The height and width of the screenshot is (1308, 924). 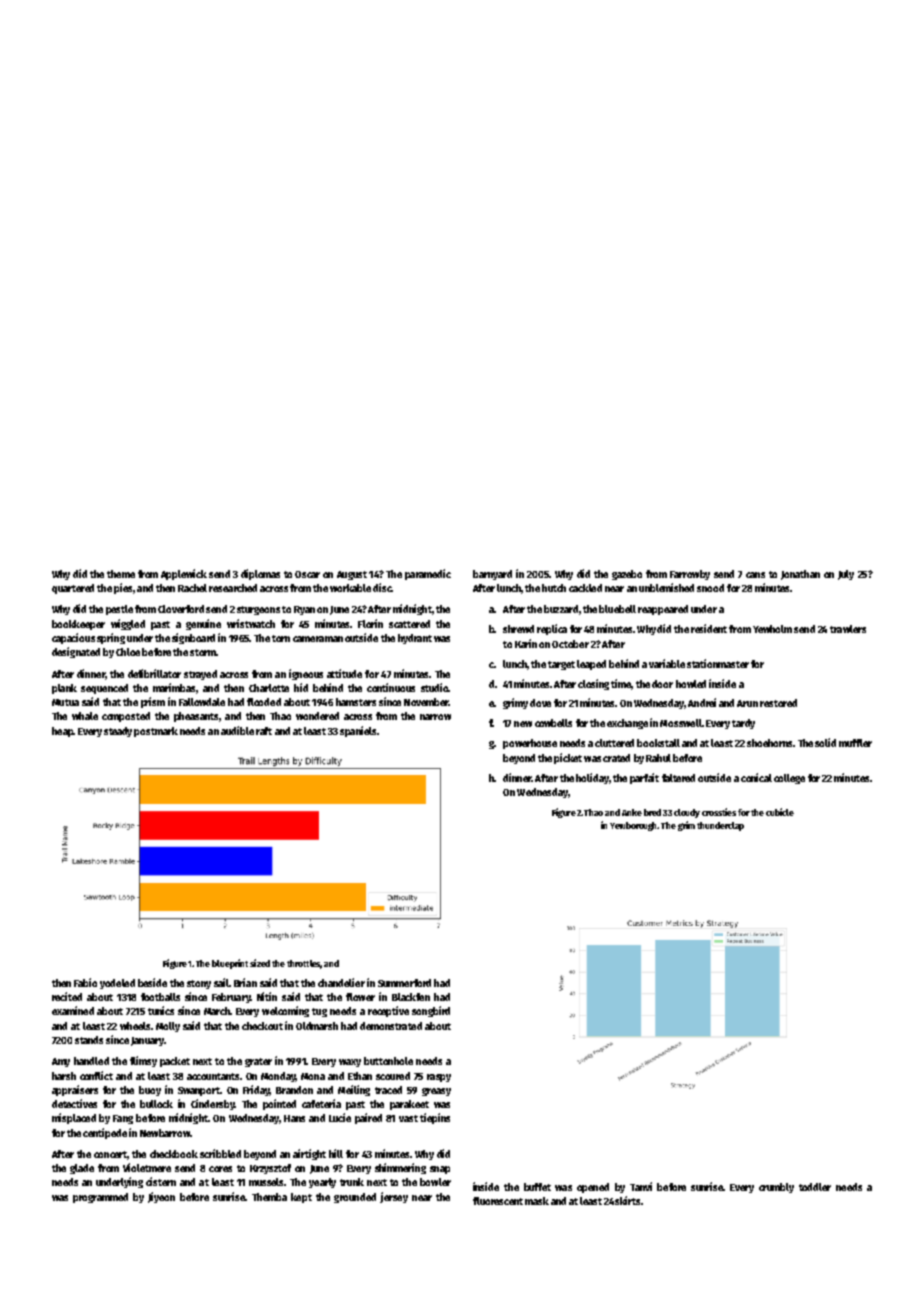 I want to click on Summerford, so click(x=404, y=983).
